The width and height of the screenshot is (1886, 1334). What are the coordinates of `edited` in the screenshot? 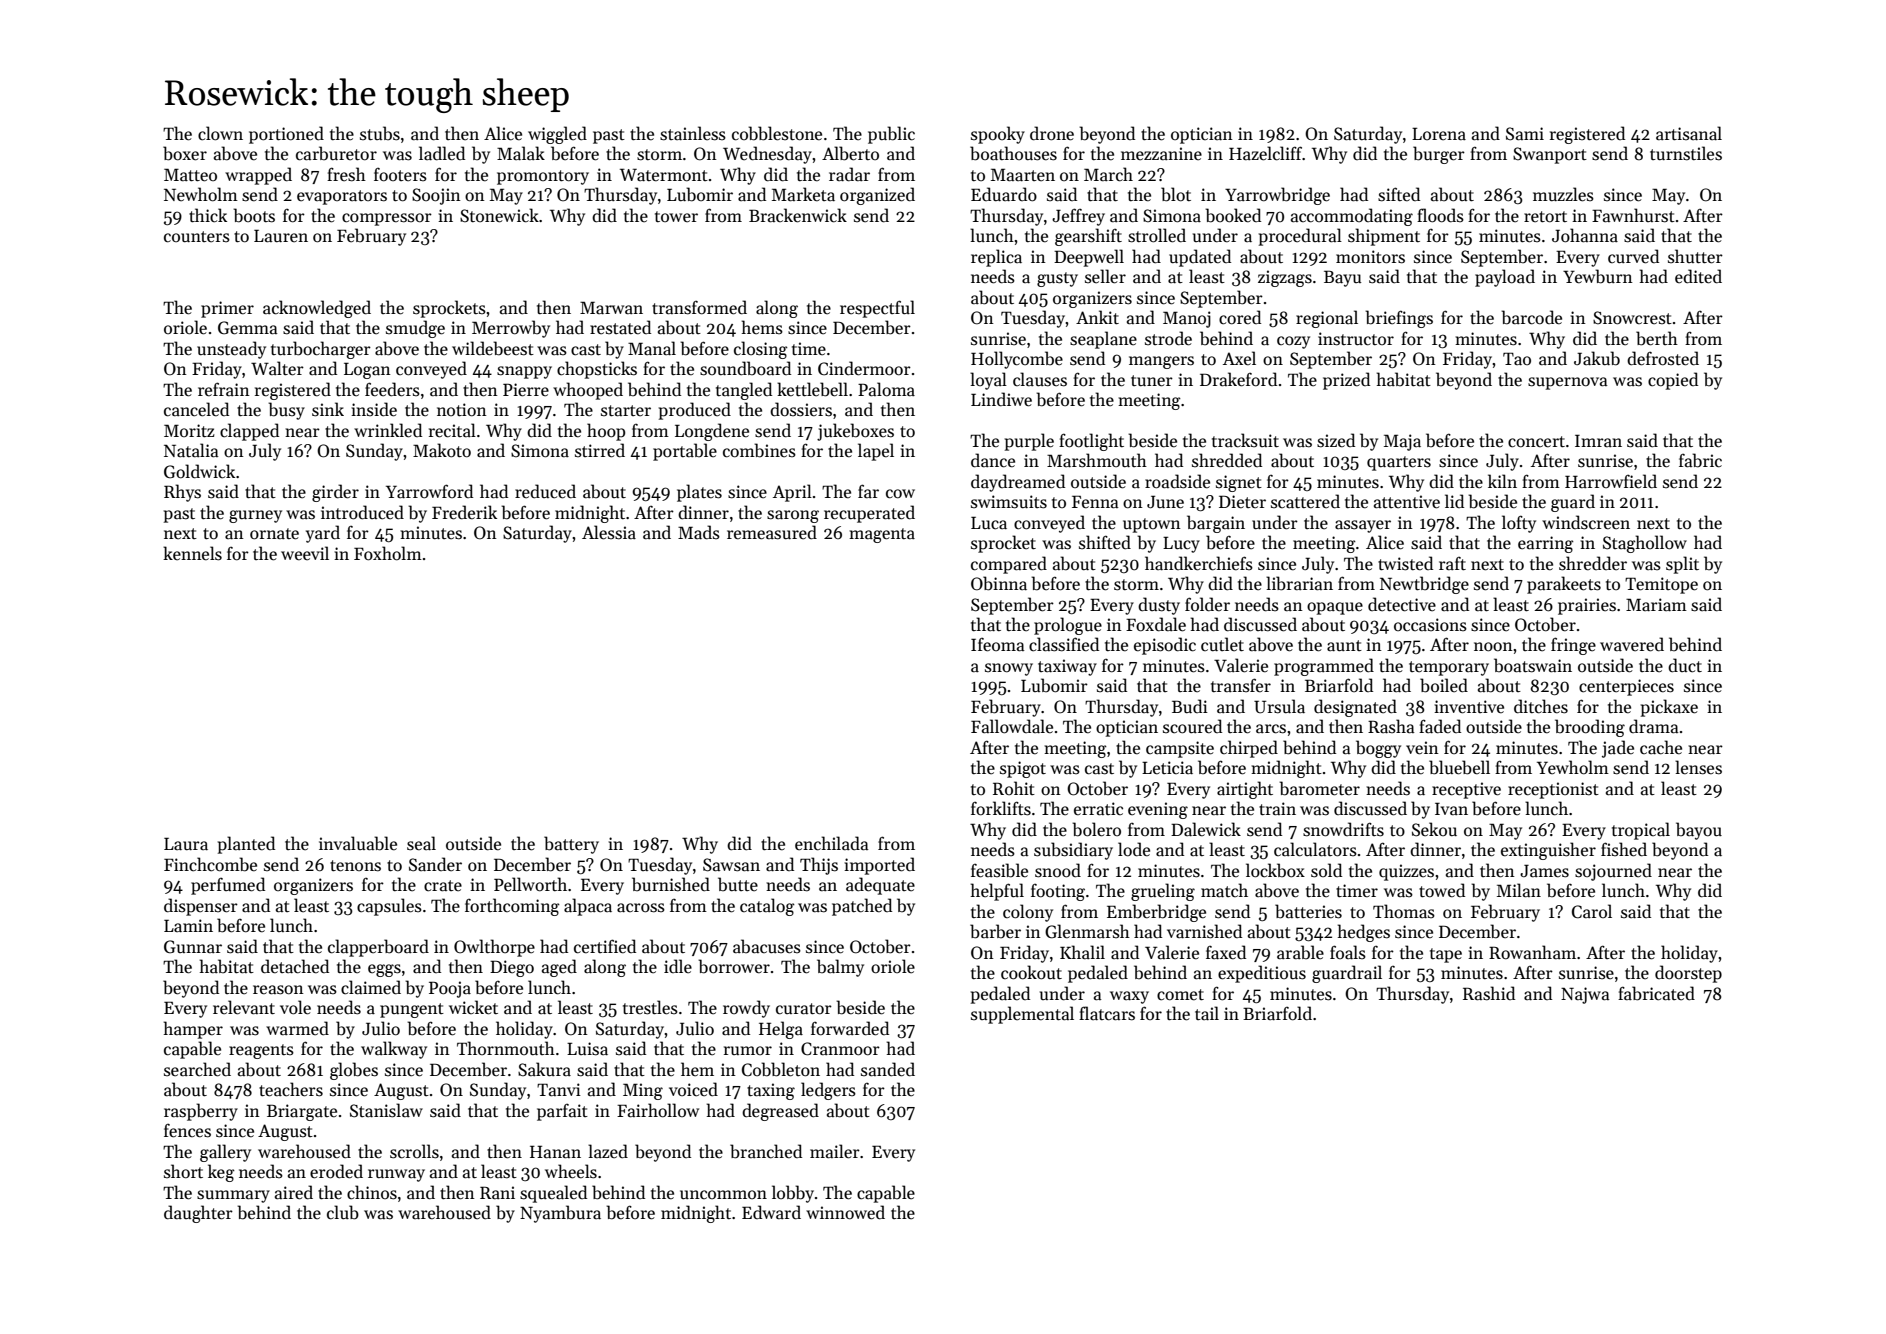 It's located at (1698, 276).
